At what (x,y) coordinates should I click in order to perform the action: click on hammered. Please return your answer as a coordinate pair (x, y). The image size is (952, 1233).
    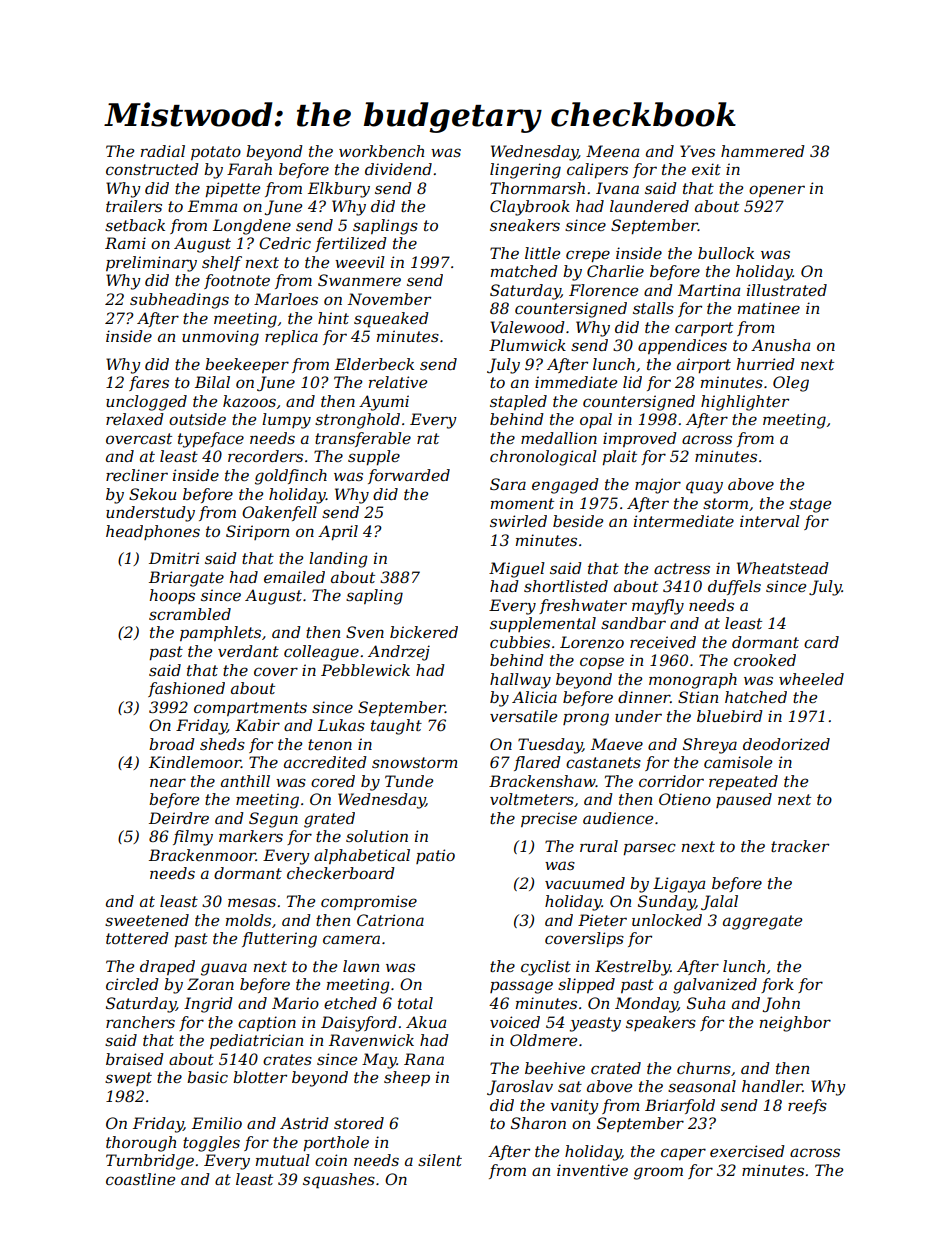
    Looking at the image, I should click on (763, 151).
